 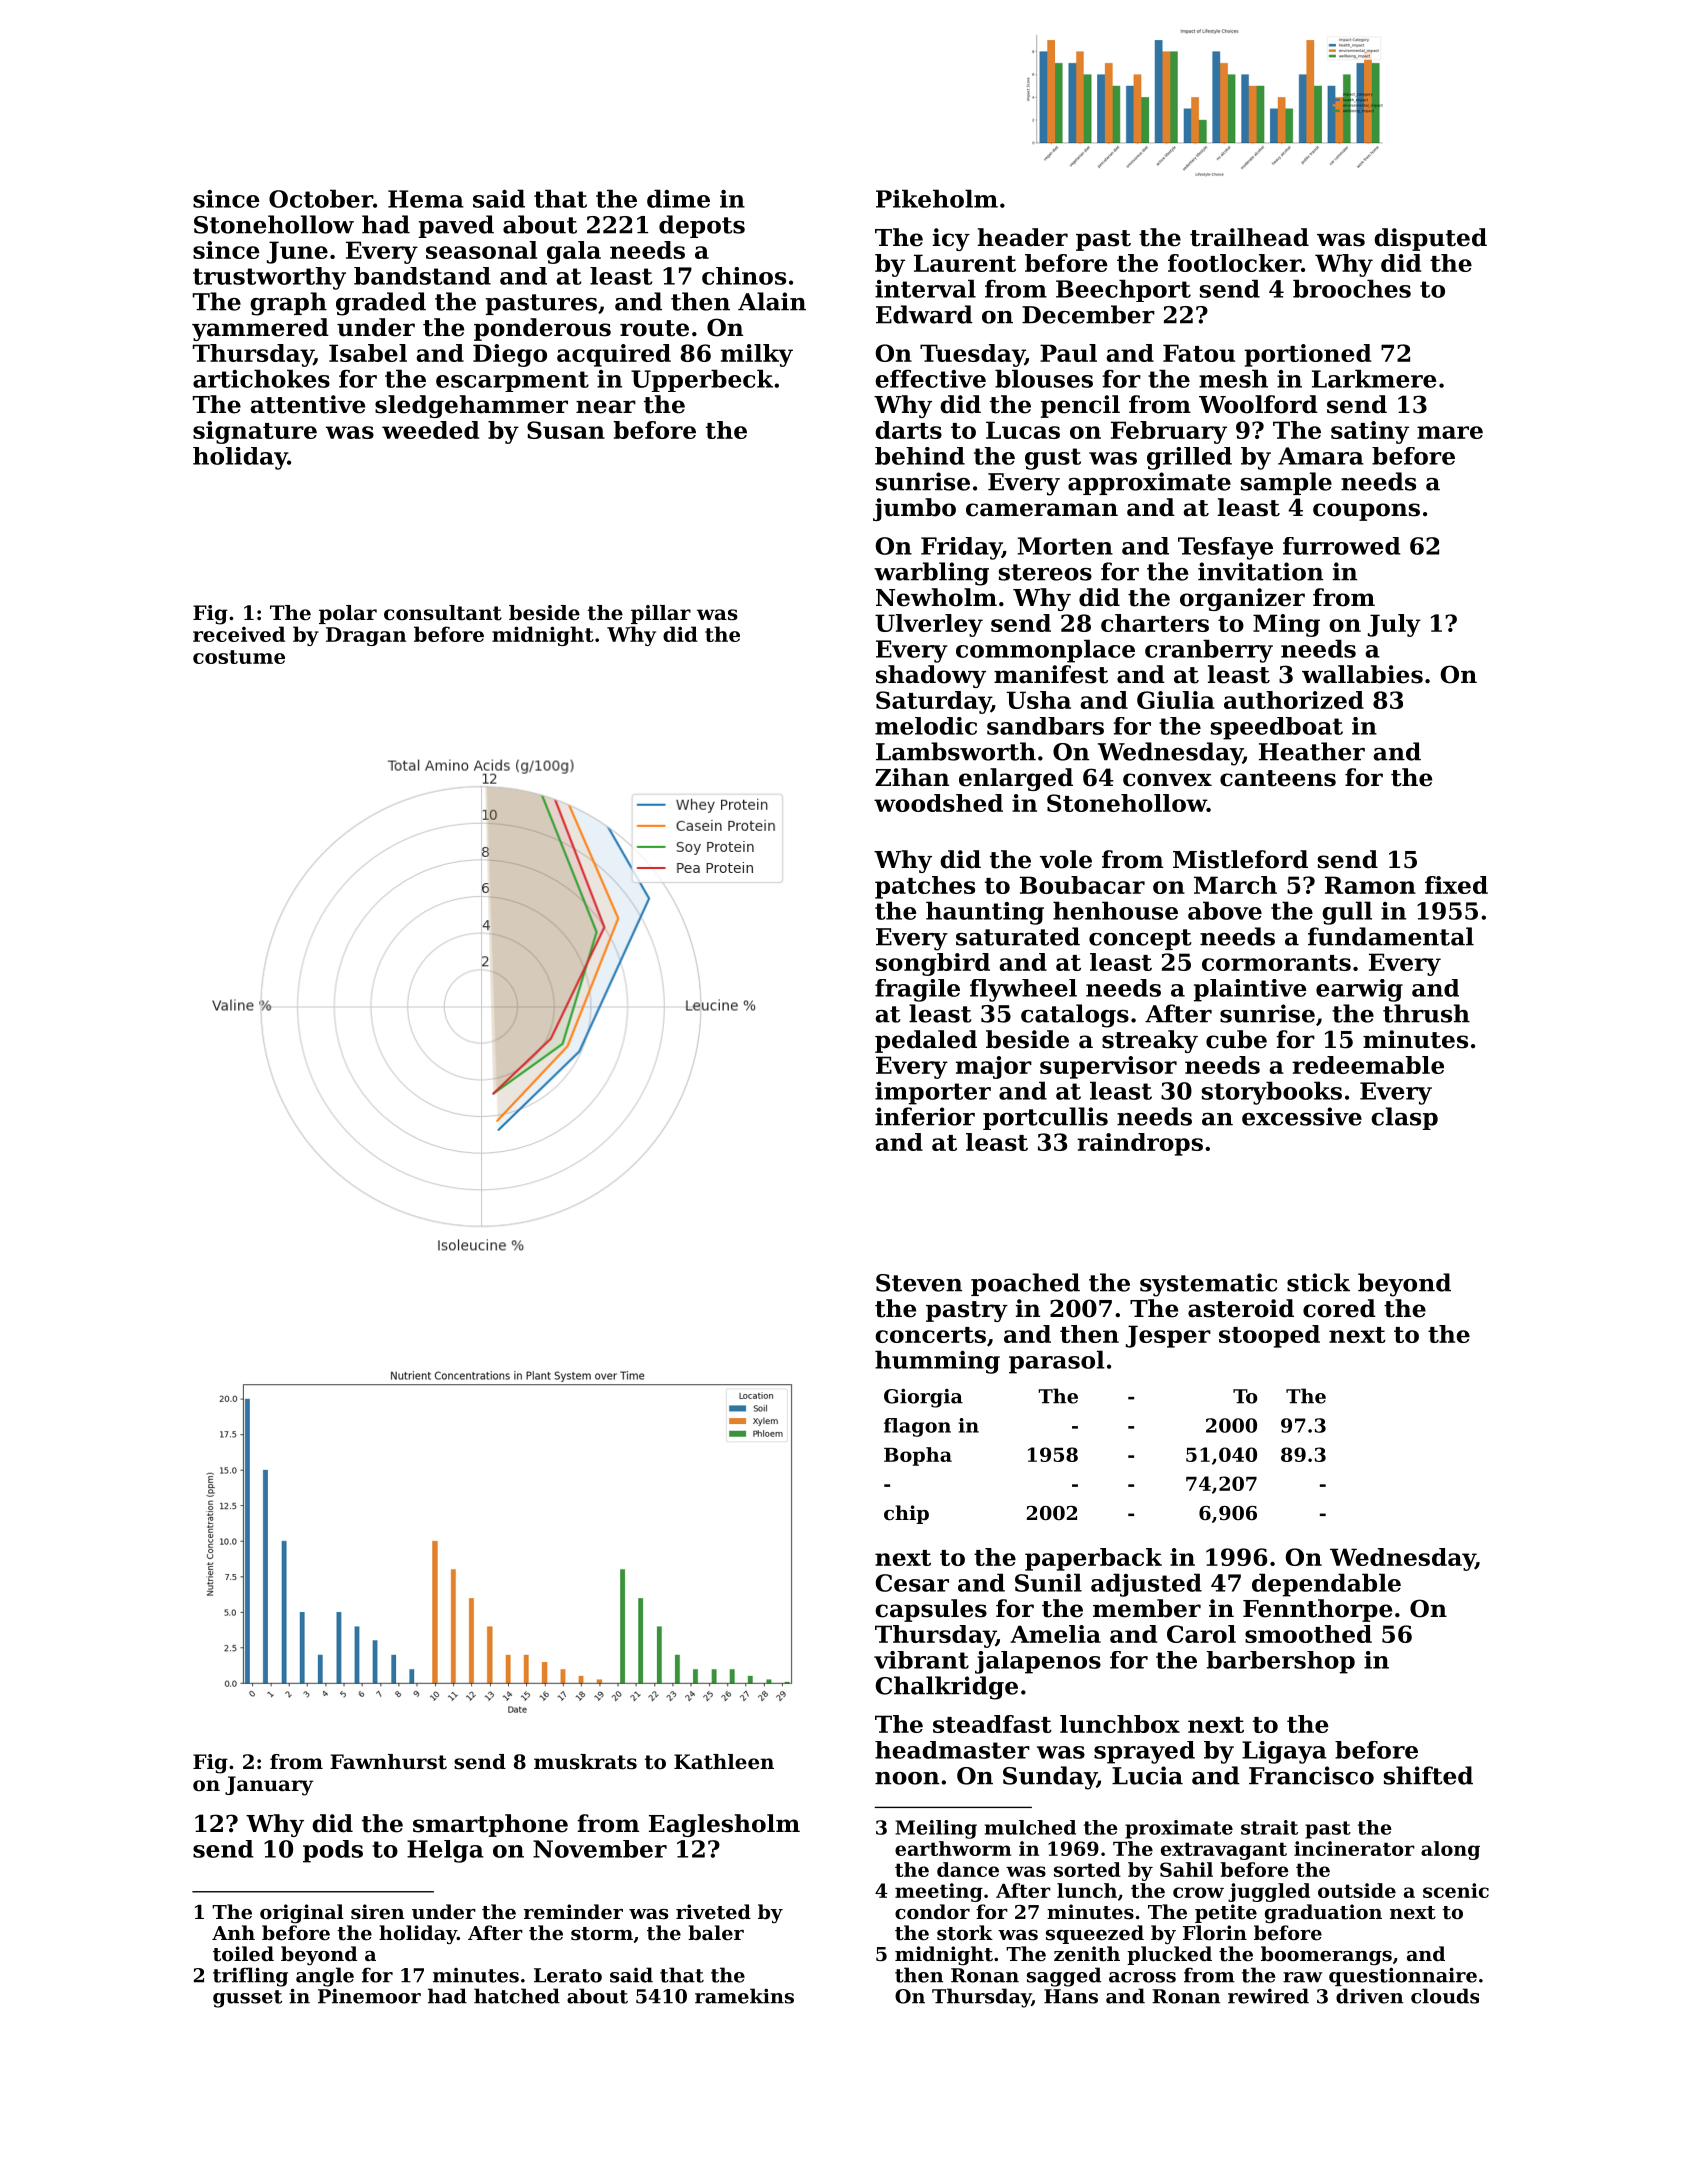 What do you see at coordinates (661, 614) in the screenshot?
I see `pillar` at bounding box center [661, 614].
